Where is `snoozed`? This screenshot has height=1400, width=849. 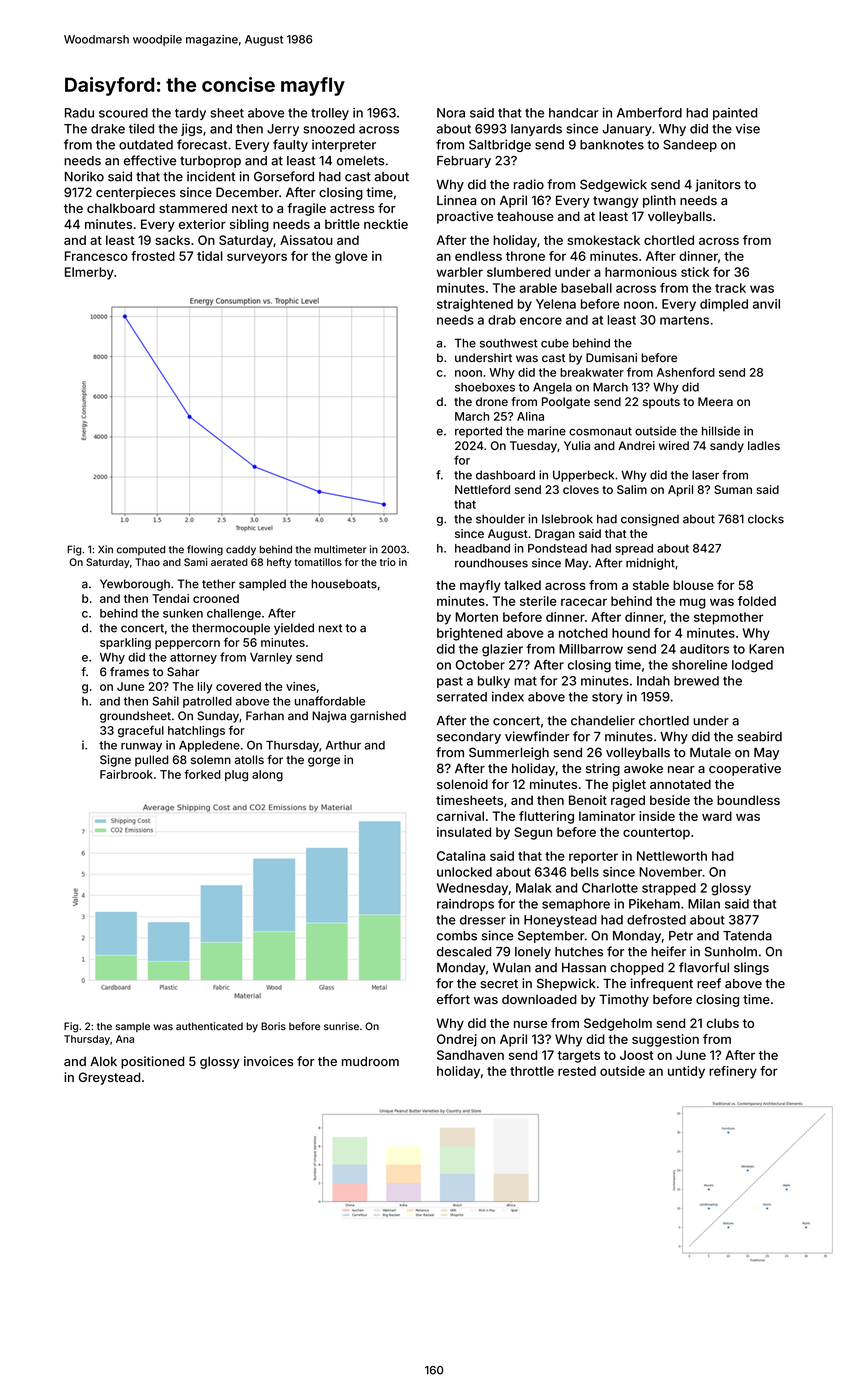
snoozed is located at coordinates (329, 129).
